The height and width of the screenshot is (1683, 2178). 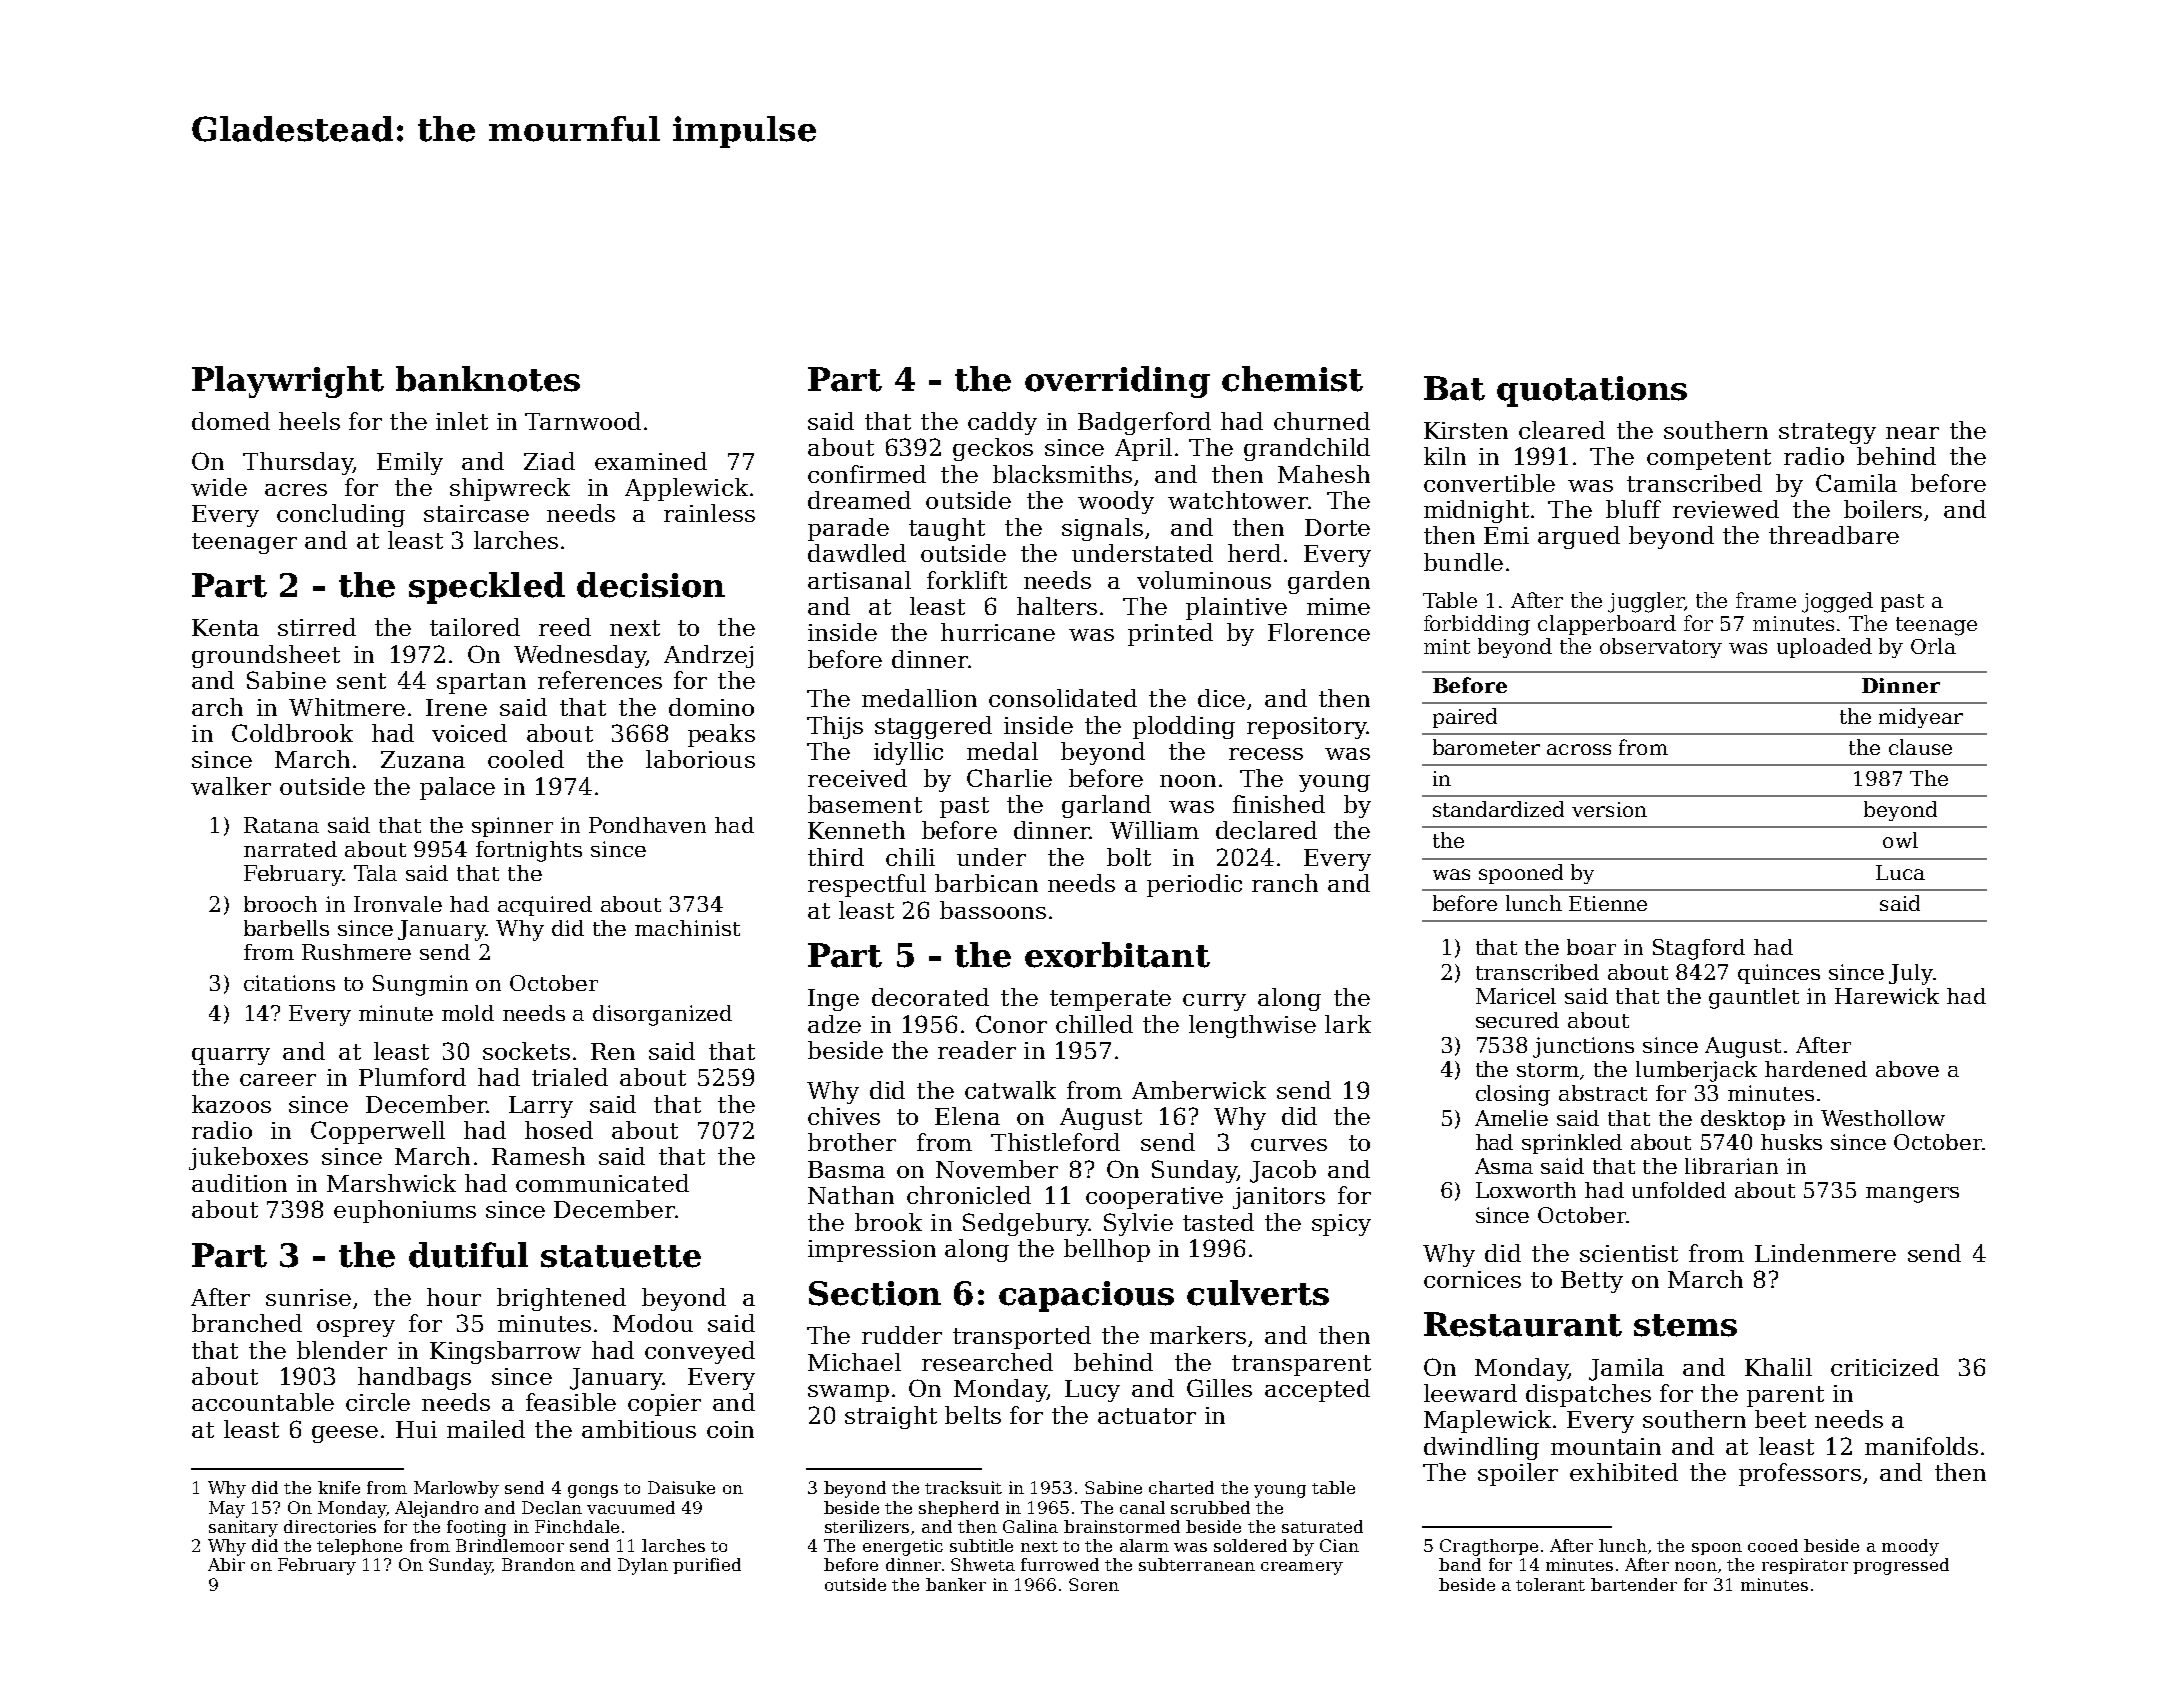 I want to click on Brandon, so click(x=538, y=1564).
